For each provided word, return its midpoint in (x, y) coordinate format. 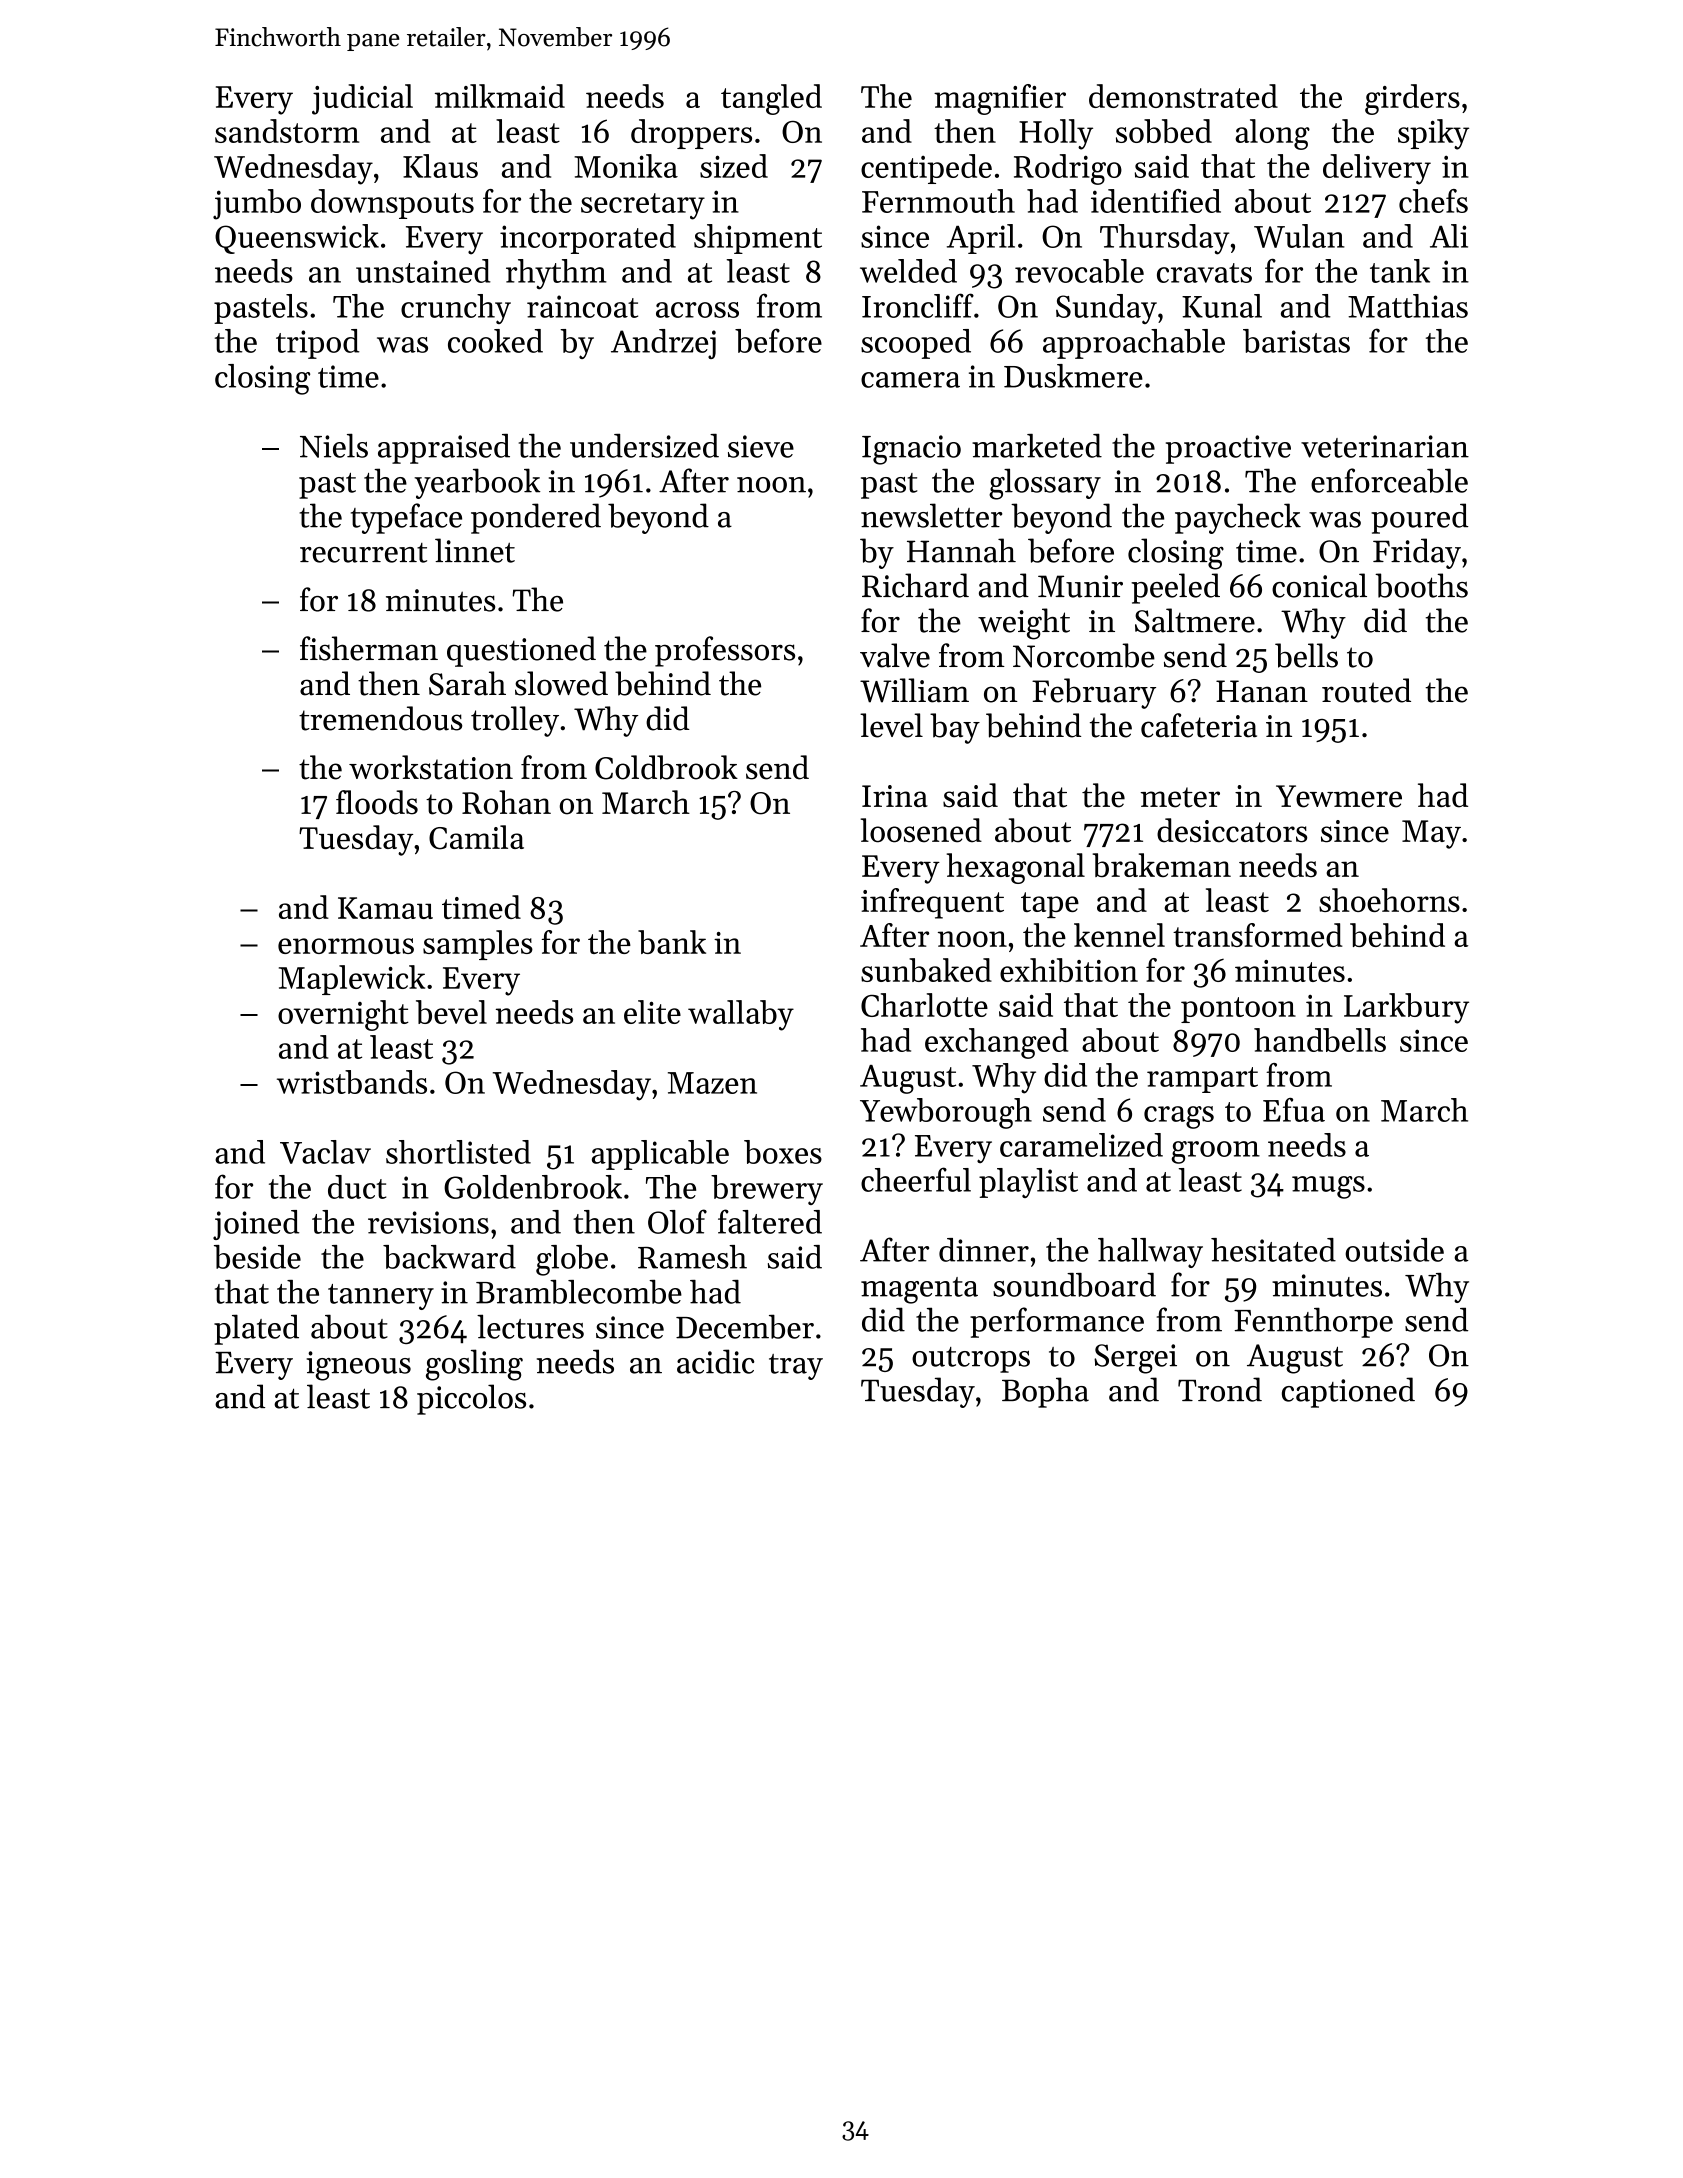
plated (256, 1329)
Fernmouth (938, 201)
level (891, 725)
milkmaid (500, 96)
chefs (1433, 201)
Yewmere (1339, 796)
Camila (476, 837)
